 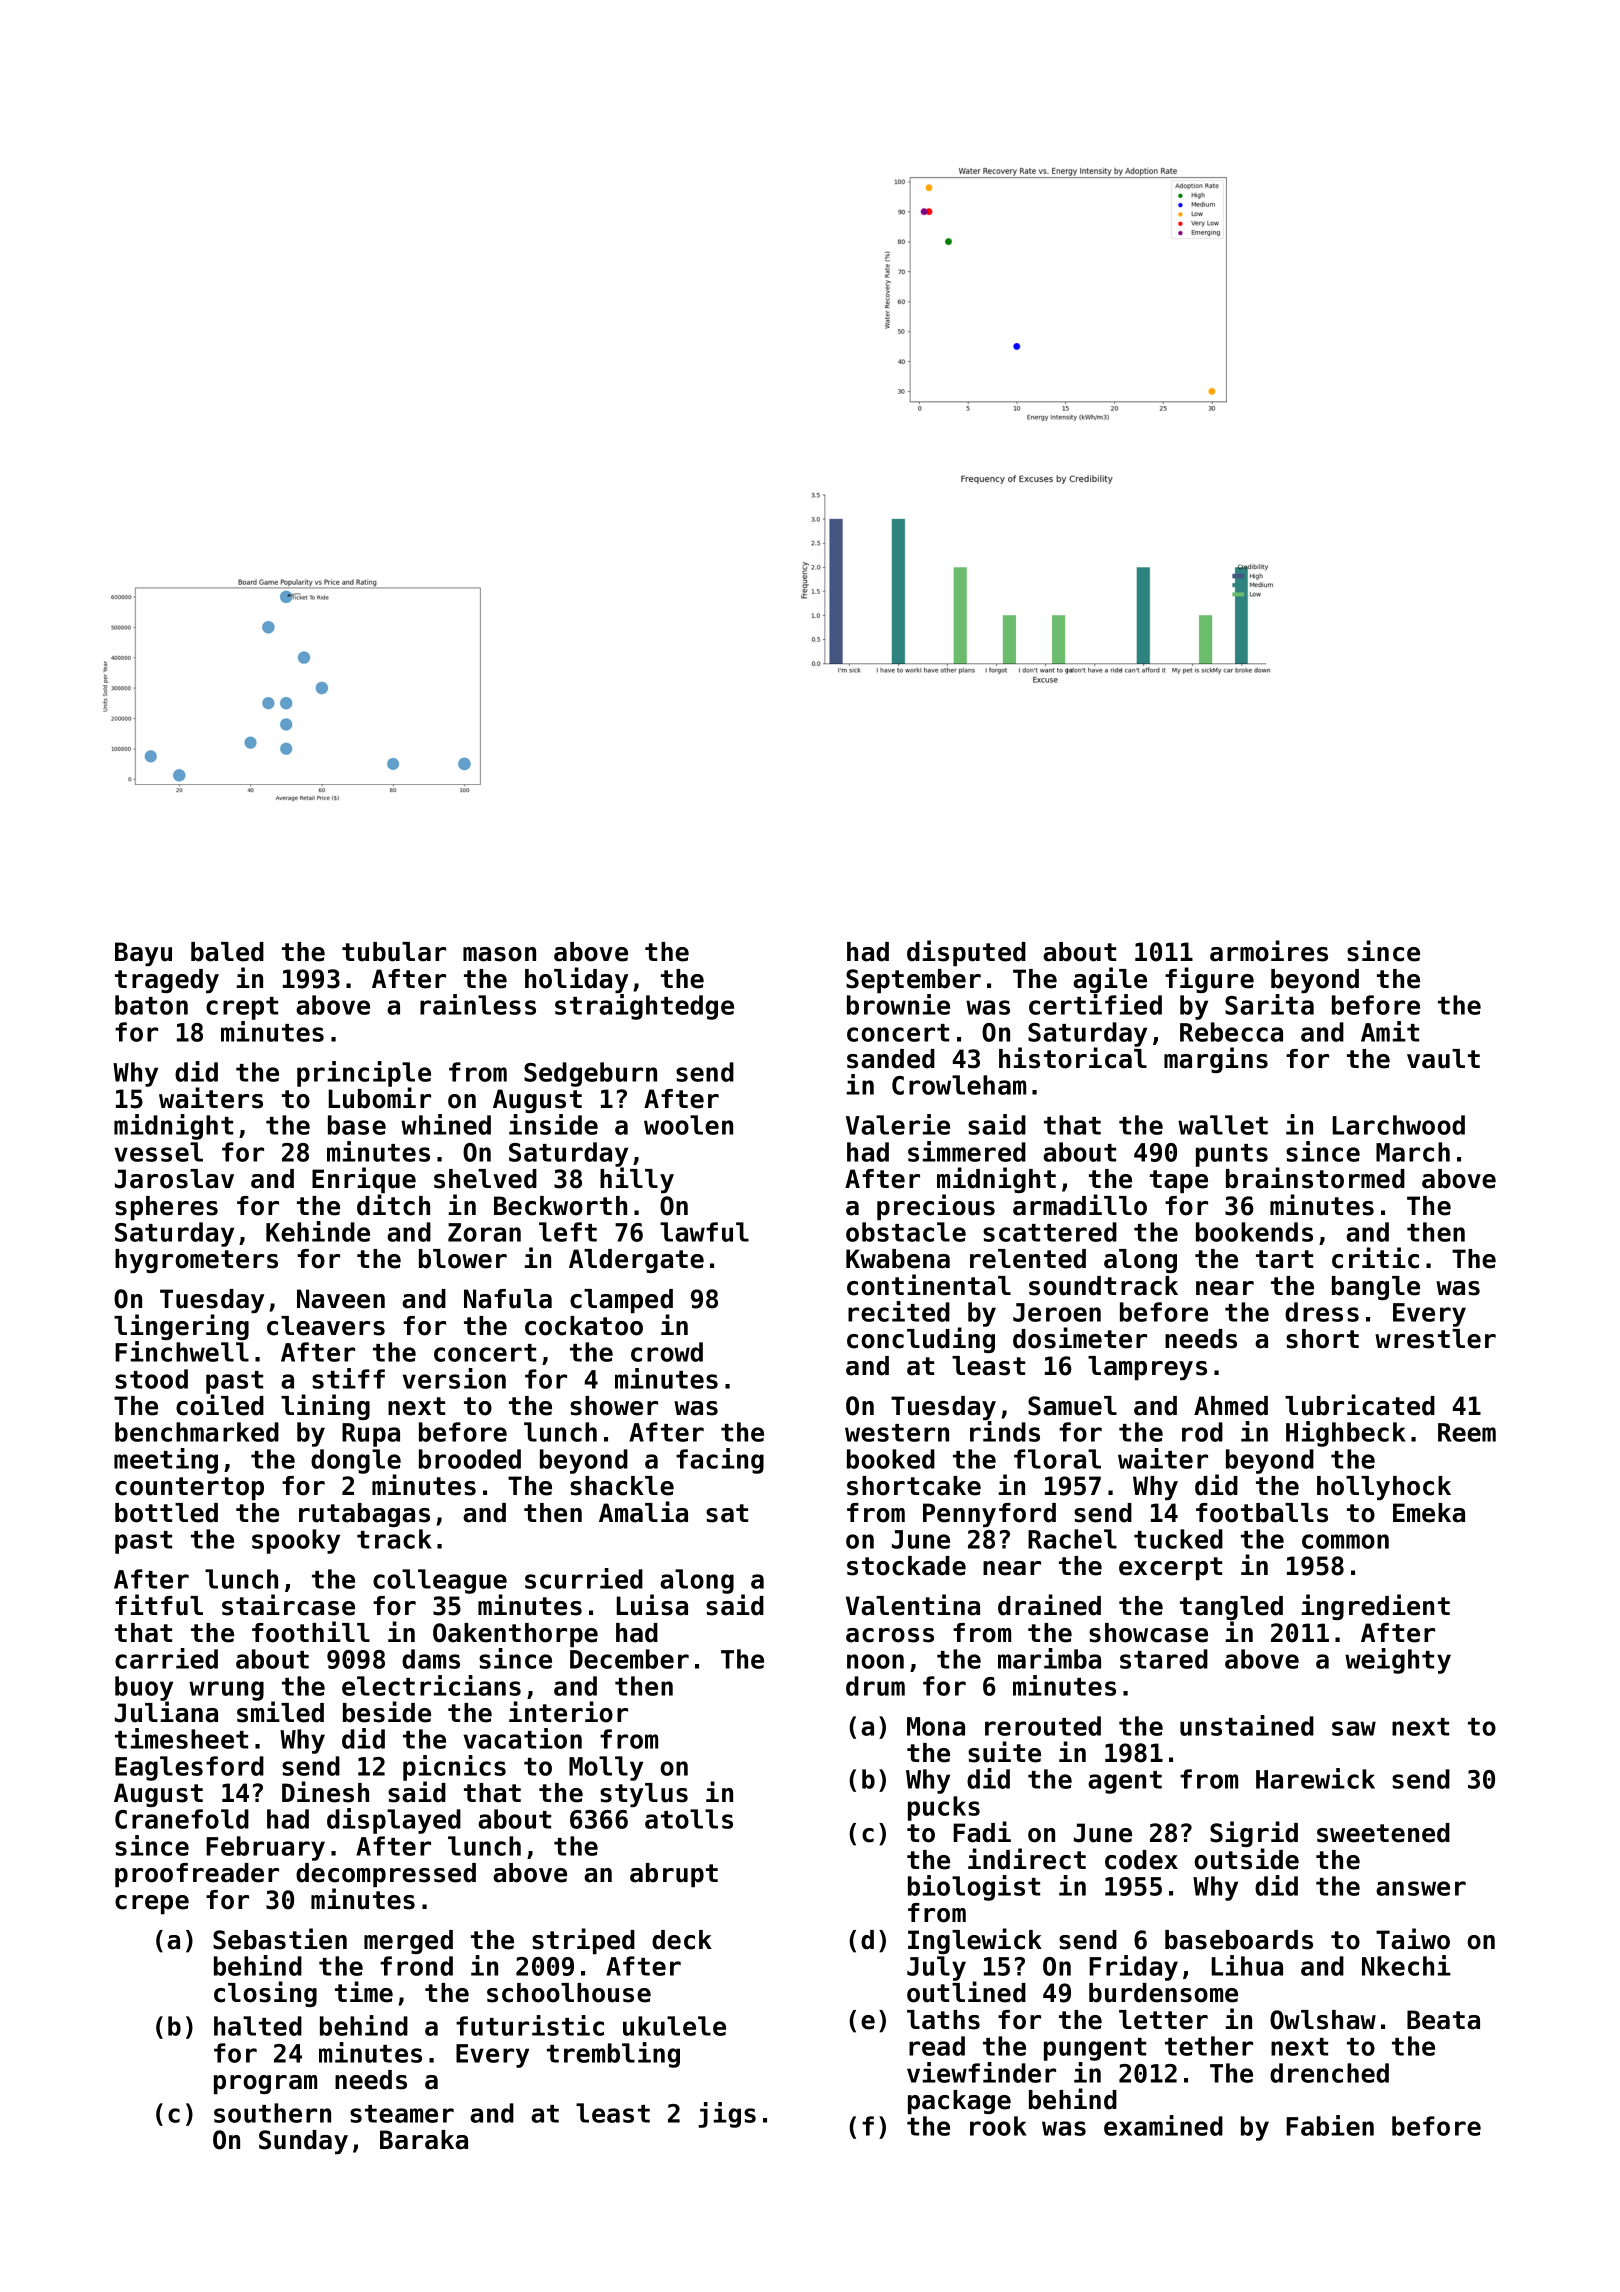 I want to click on Nafula, so click(x=508, y=1299).
